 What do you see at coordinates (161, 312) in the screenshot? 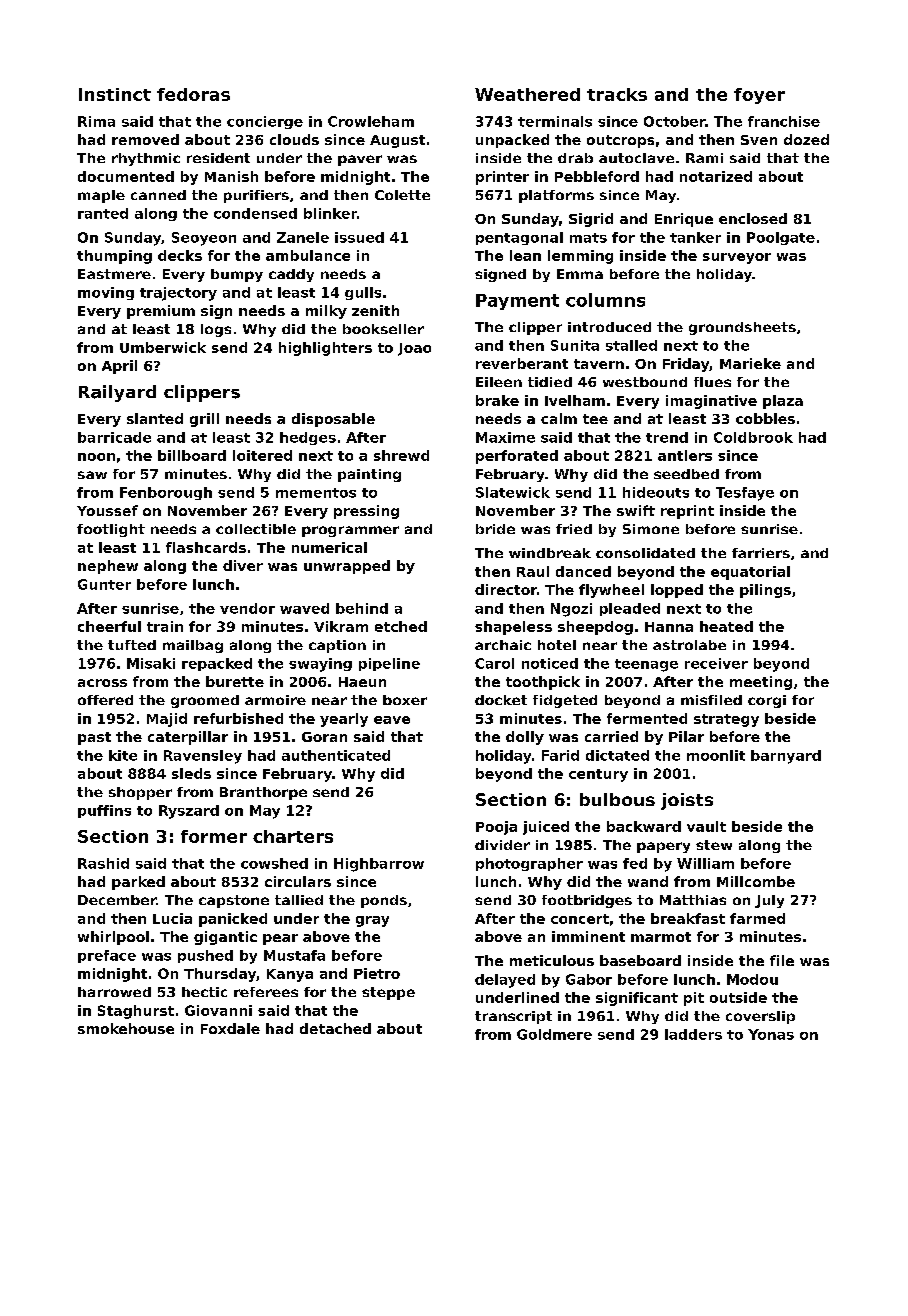
I see `premium` at bounding box center [161, 312].
